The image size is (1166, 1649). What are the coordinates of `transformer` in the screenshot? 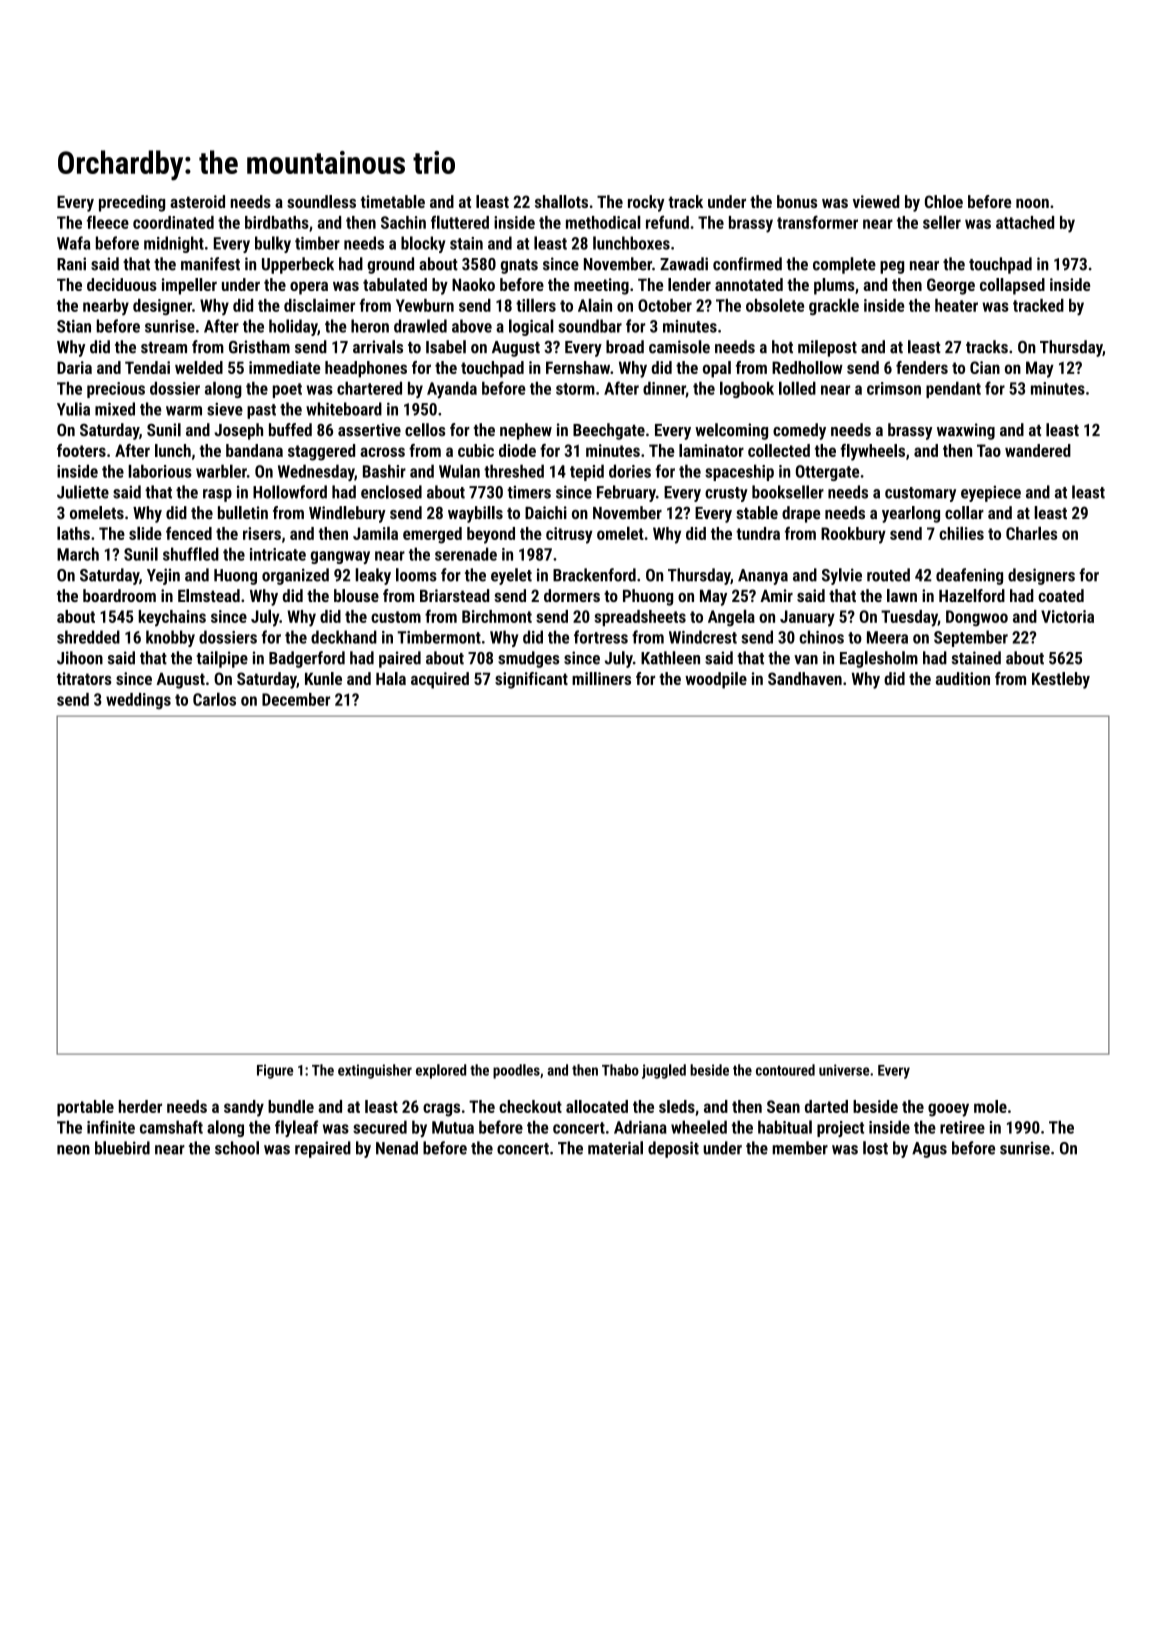 It's located at (817, 222).
